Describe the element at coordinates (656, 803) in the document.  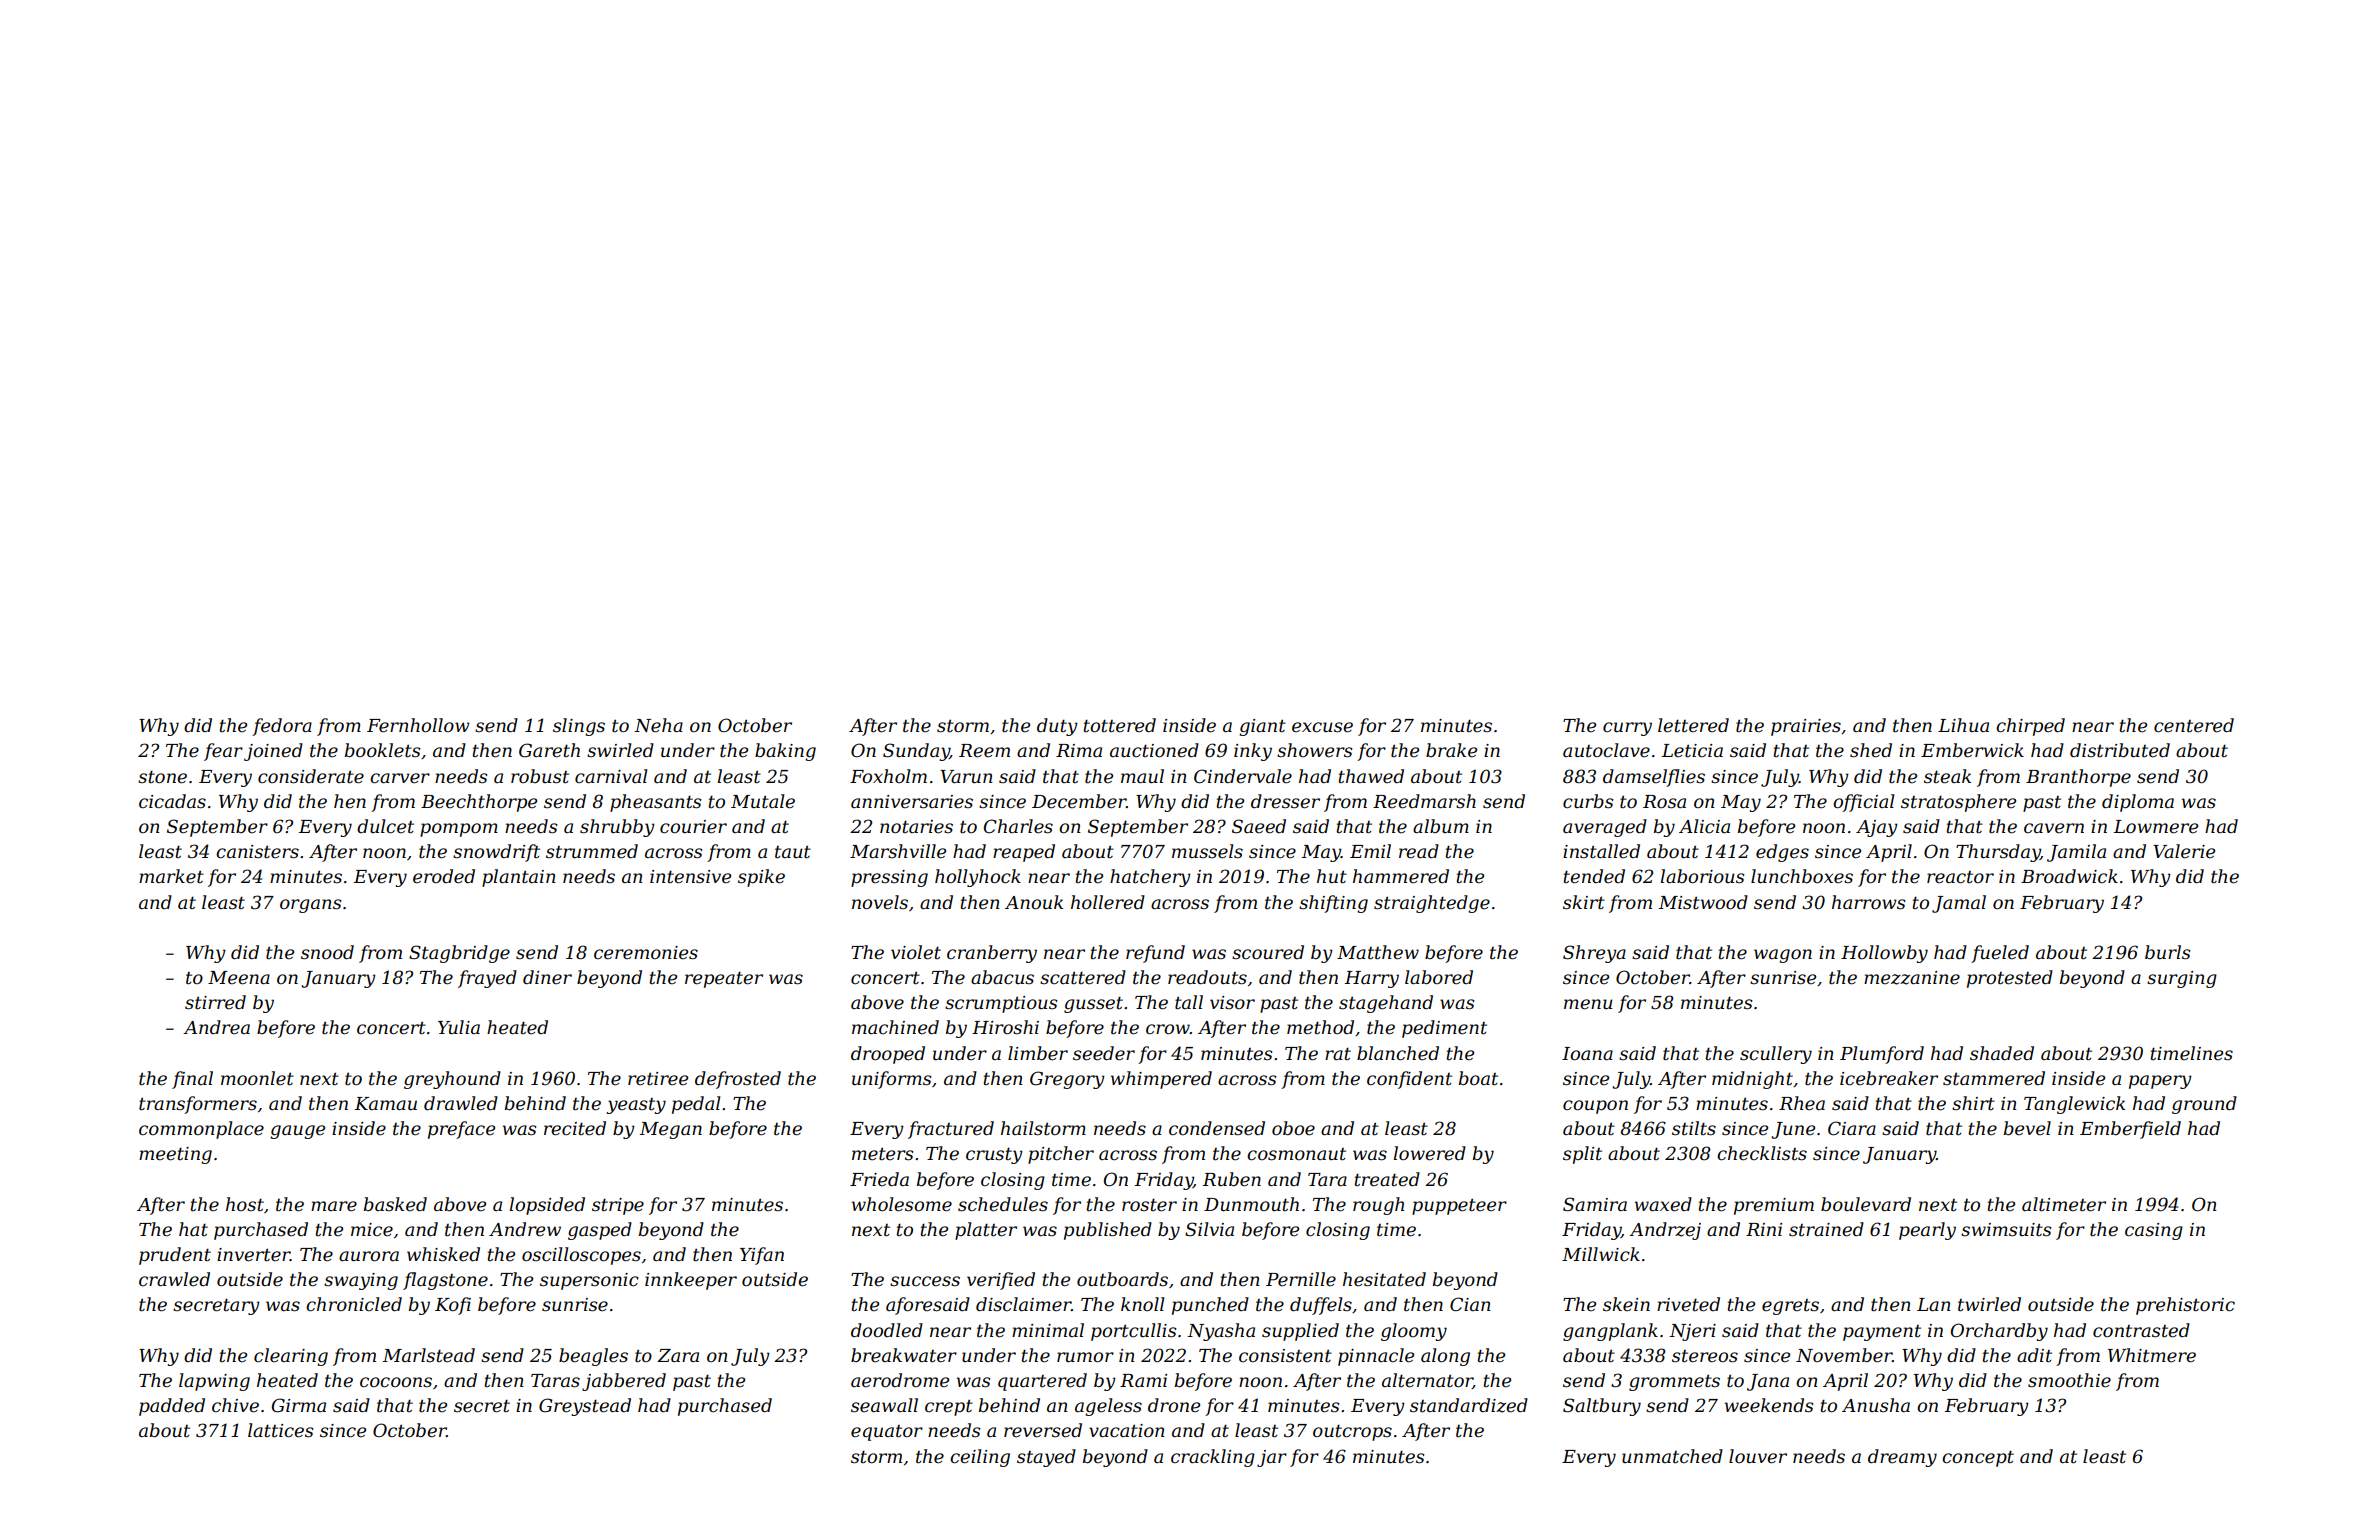
I see `pheasants` at that location.
